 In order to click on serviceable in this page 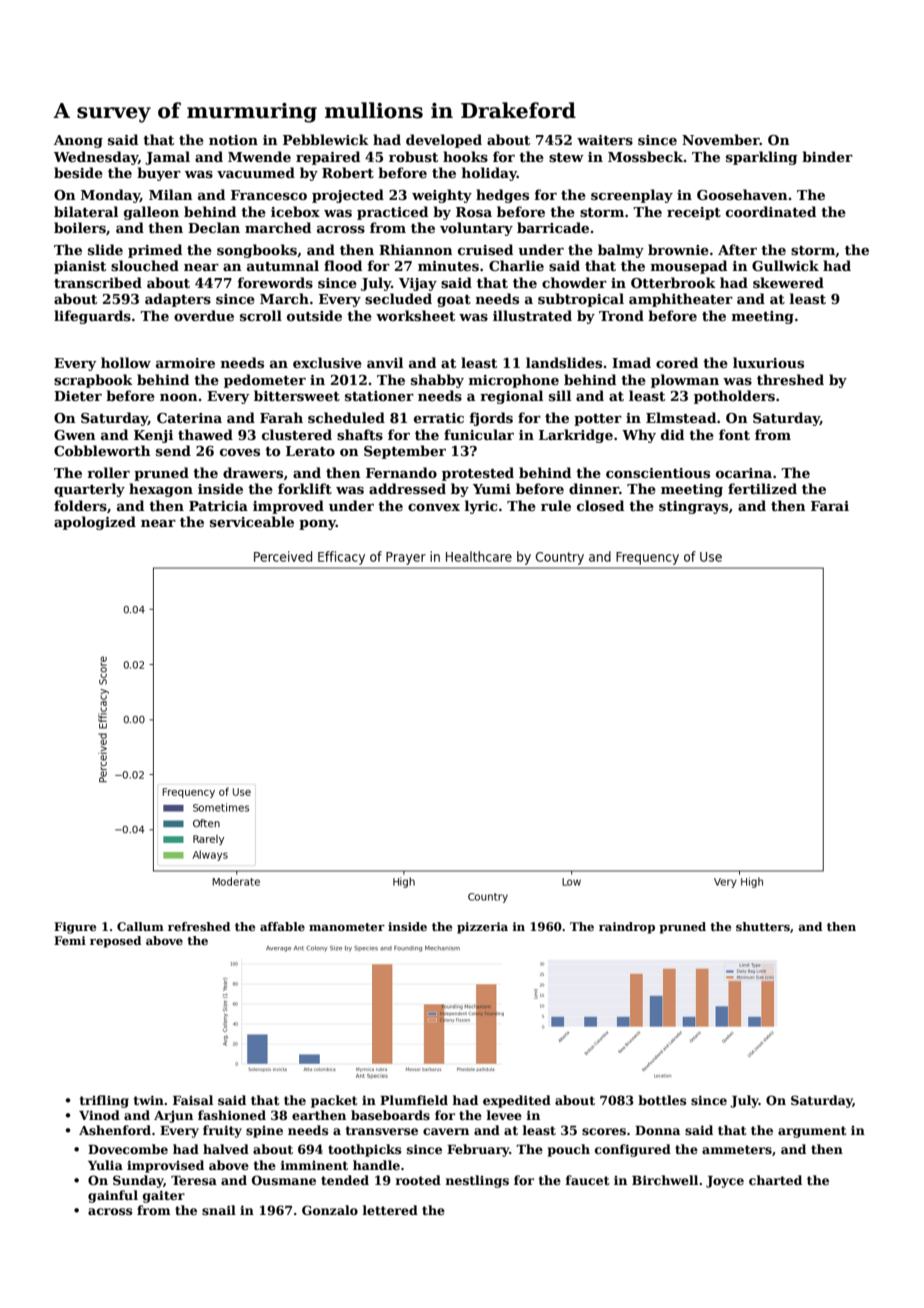, I will do `click(252, 521)`.
